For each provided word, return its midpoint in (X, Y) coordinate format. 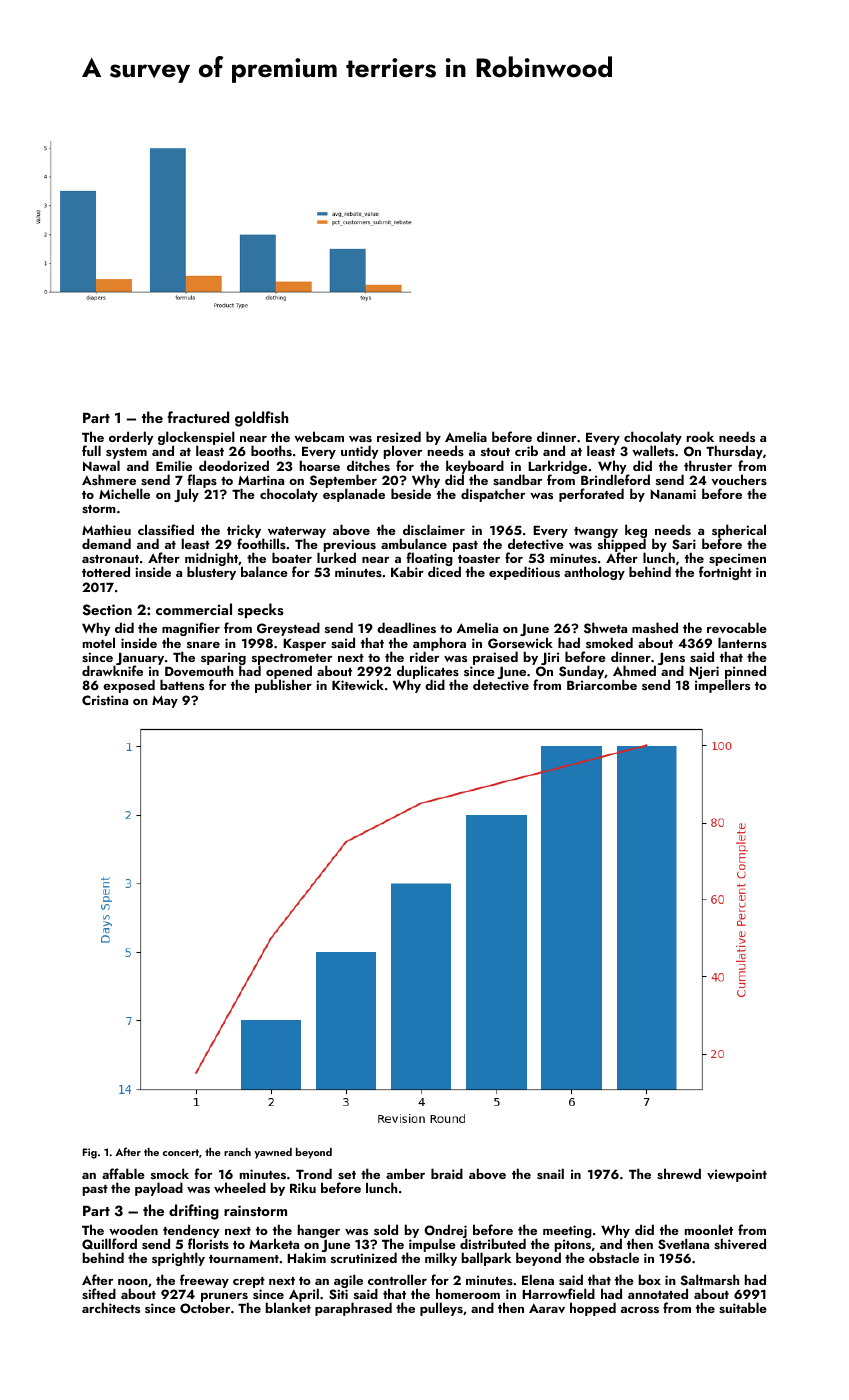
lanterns (742, 642)
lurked (336, 558)
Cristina (105, 700)
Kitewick (358, 684)
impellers (722, 686)
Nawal (101, 465)
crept (249, 1282)
